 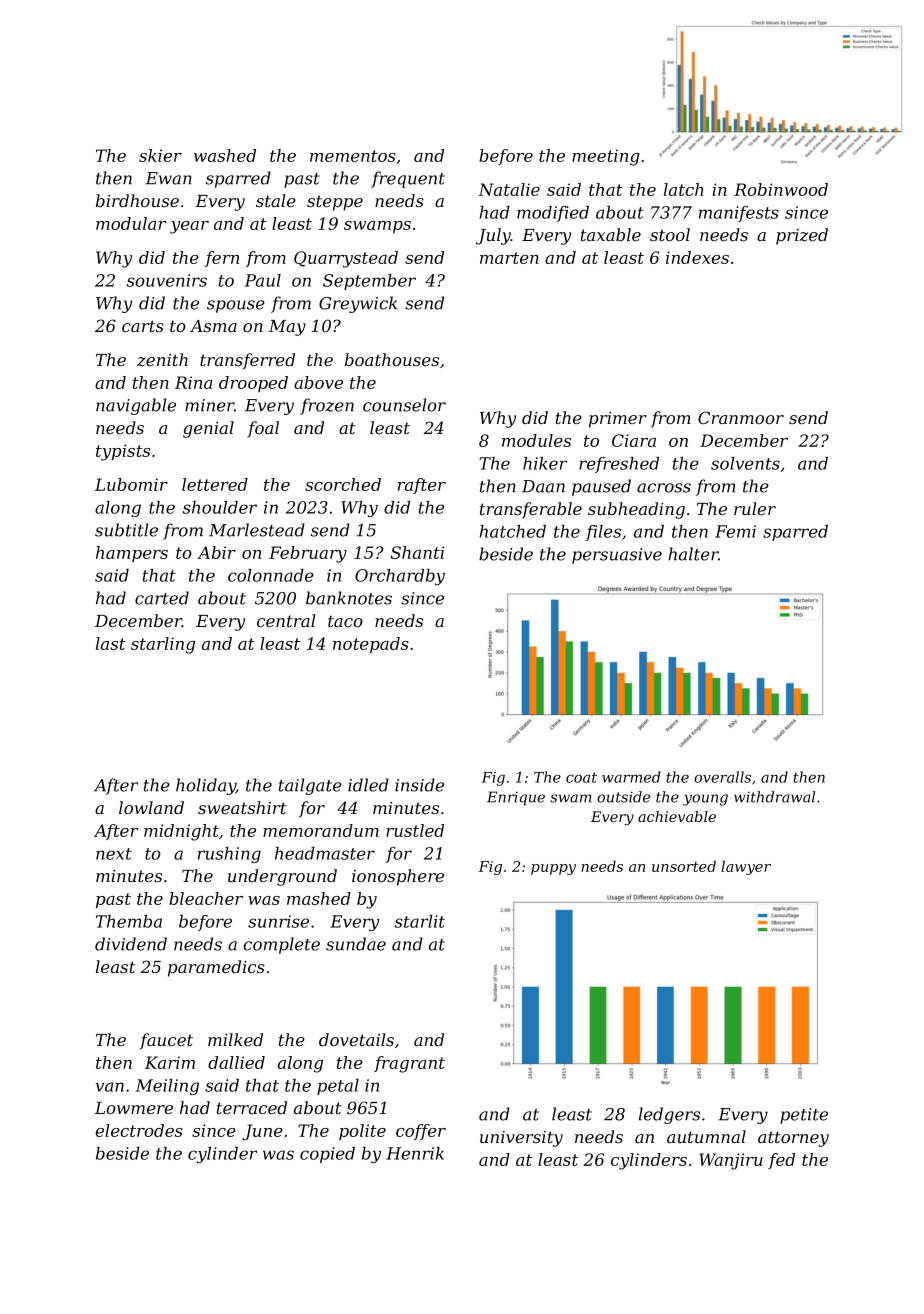 What do you see at coordinates (358, 304) in the screenshot?
I see `Greywick` at bounding box center [358, 304].
